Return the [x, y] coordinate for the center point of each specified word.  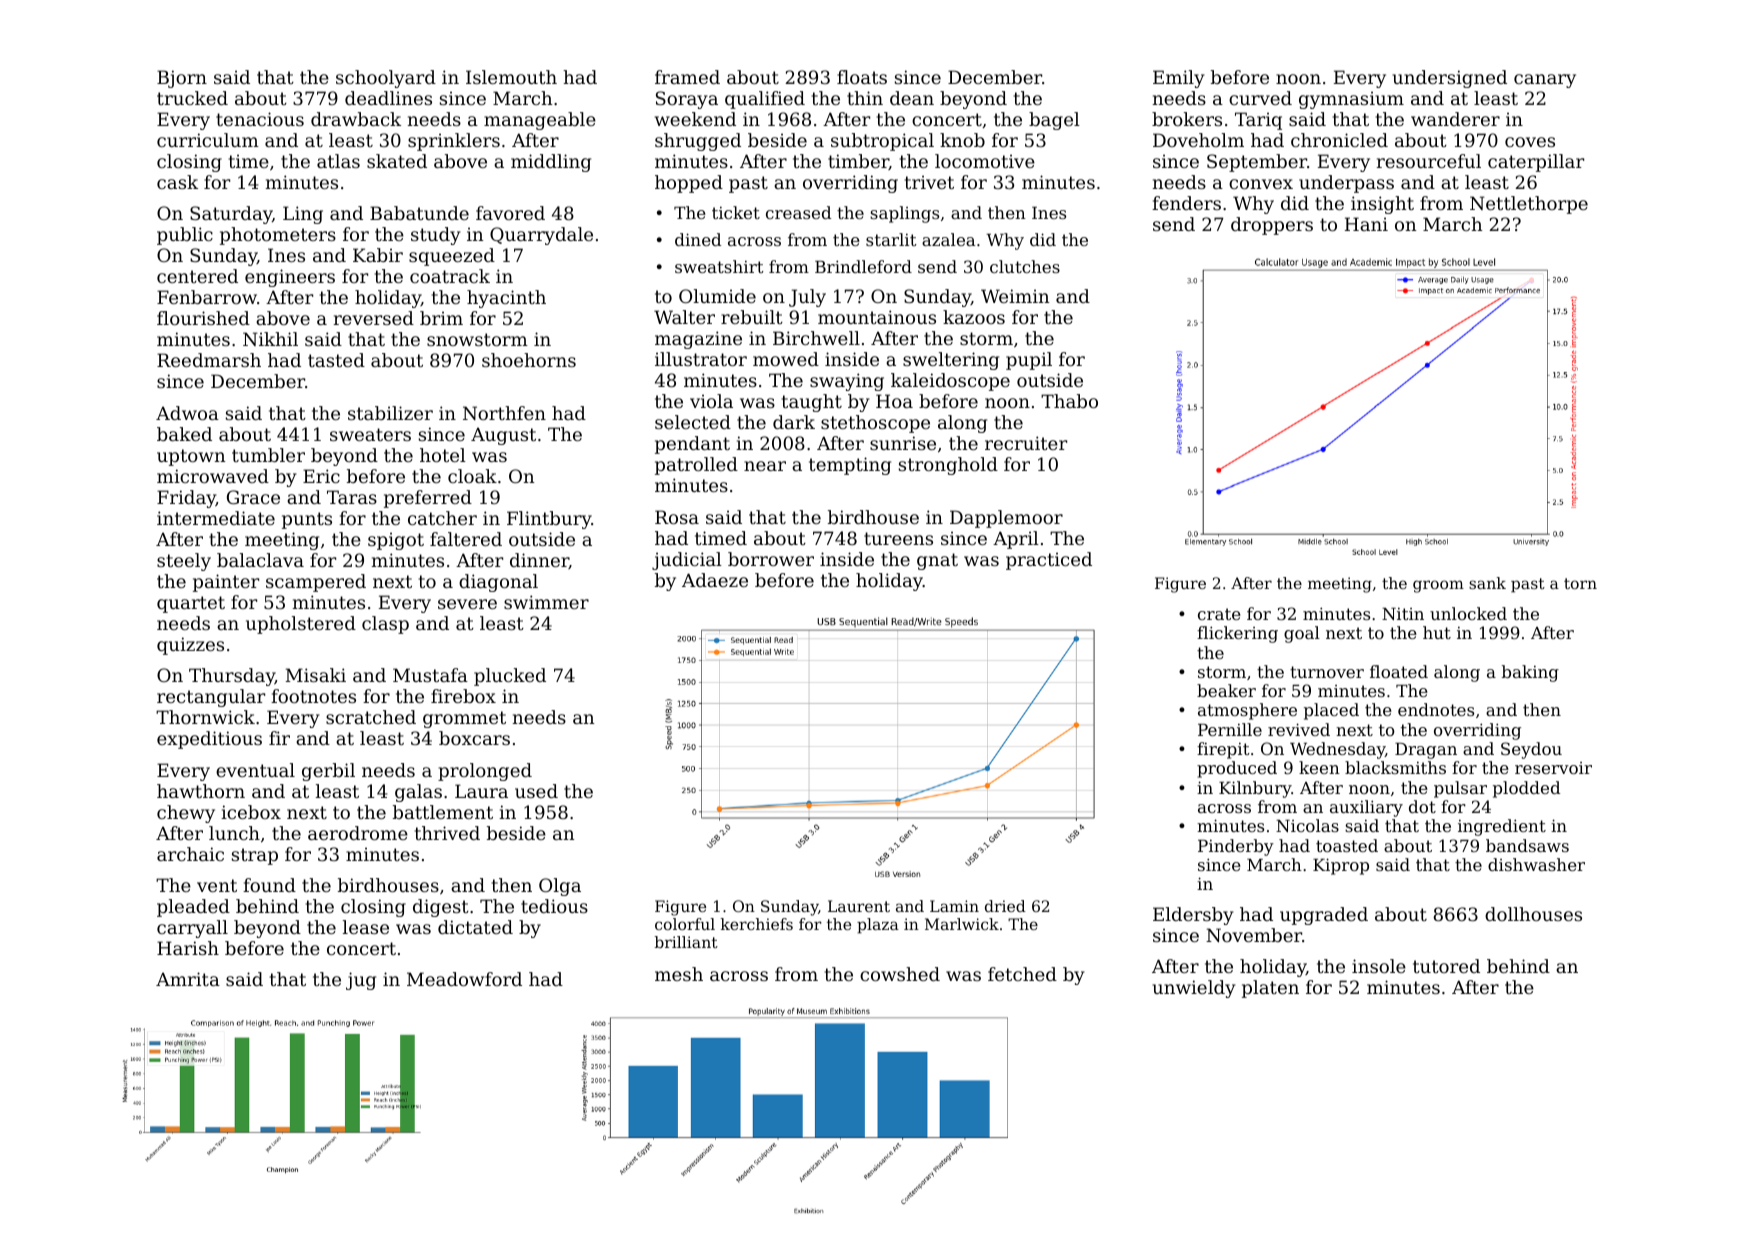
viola [711, 401]
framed [687, 77]
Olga [560, 887]
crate [1219, 614]
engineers [290, 278]
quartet [191, 604]
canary [1545, 81]
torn [1580, 583]
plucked [510, 677]
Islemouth [511, 77]
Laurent [859, 906]
